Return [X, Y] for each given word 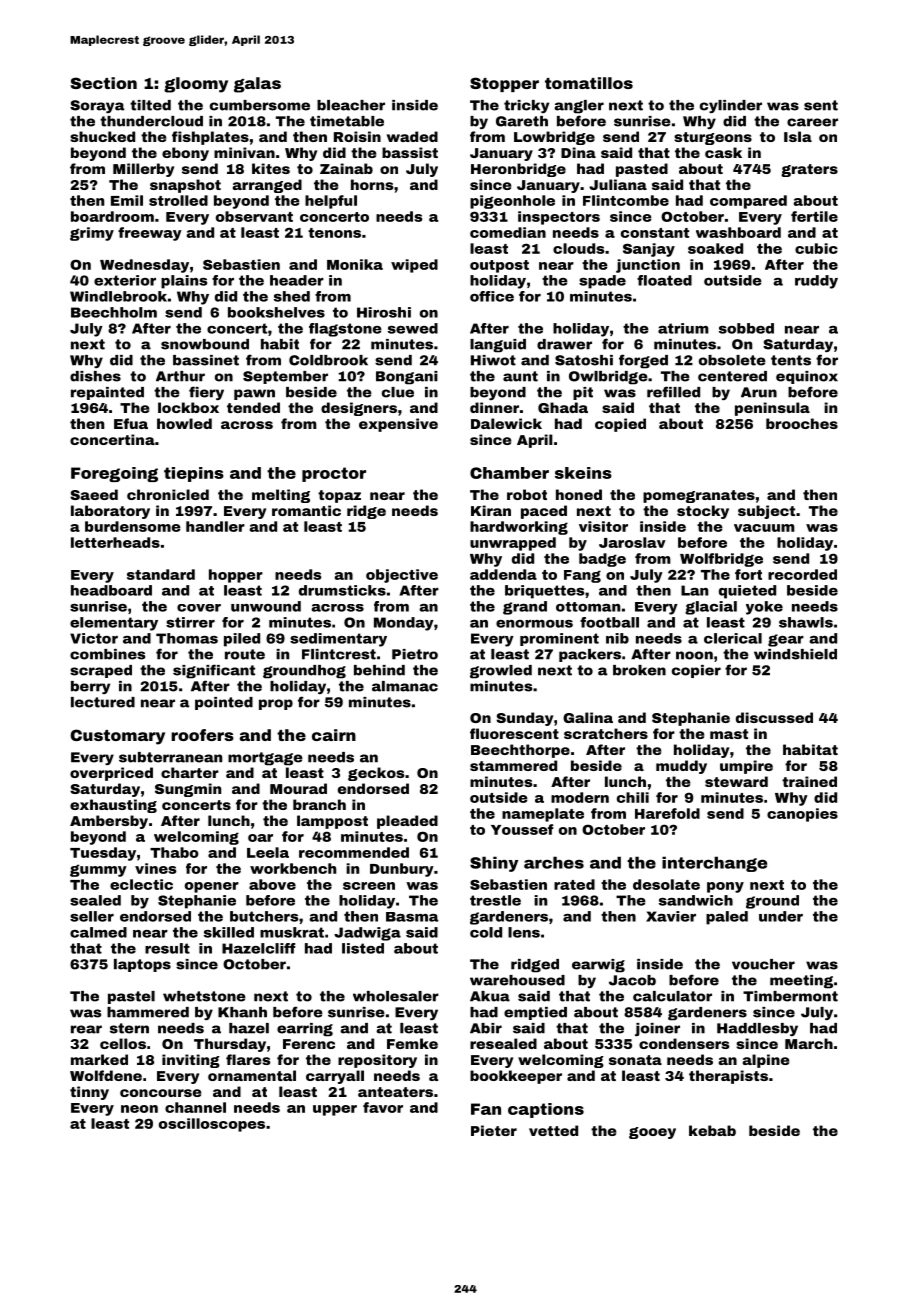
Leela [268, 852]
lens [524, 932]
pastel [131, 997]
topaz [339, 496]
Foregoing [114, 474]
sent [821, 105]
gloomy [196, 85]
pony [725, 887]
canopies [802, 815]
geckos [376, 774]
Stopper [504, 84]
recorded [802, 574]
